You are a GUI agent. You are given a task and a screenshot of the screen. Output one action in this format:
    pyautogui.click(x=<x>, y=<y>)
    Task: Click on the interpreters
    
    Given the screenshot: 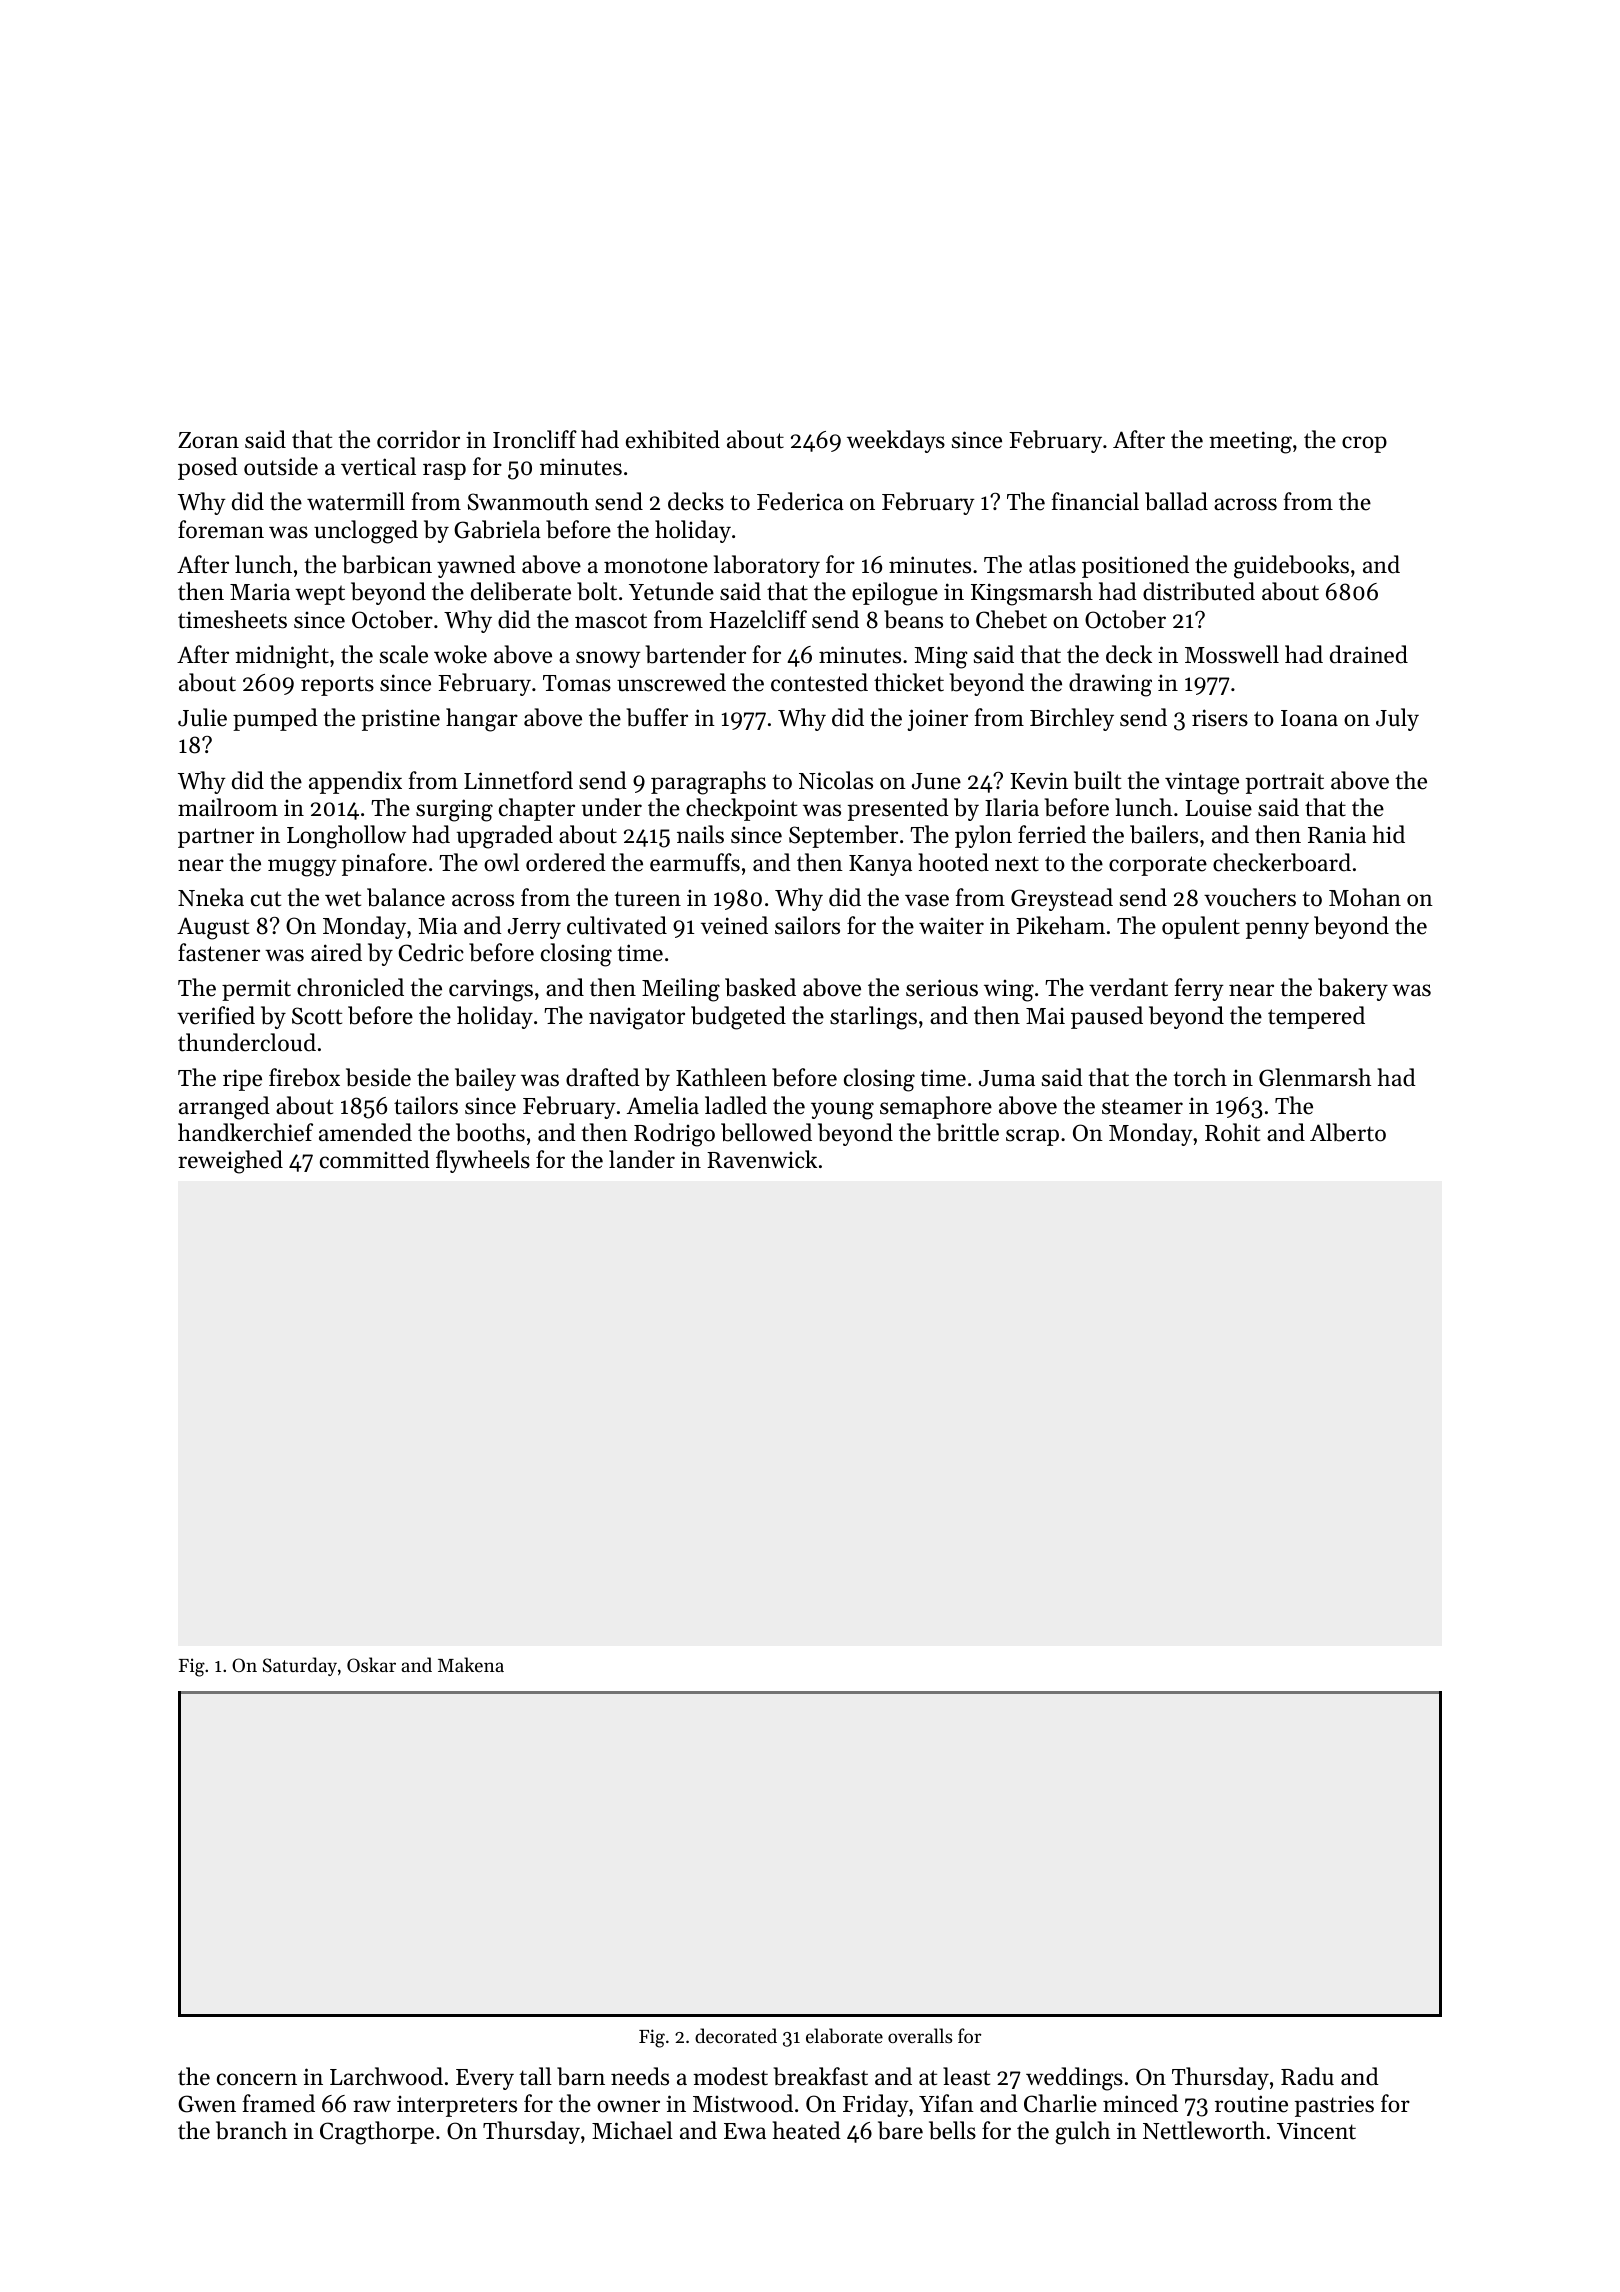 What is the action you would take?
    pyautogui.click(x=457, y=2106)
